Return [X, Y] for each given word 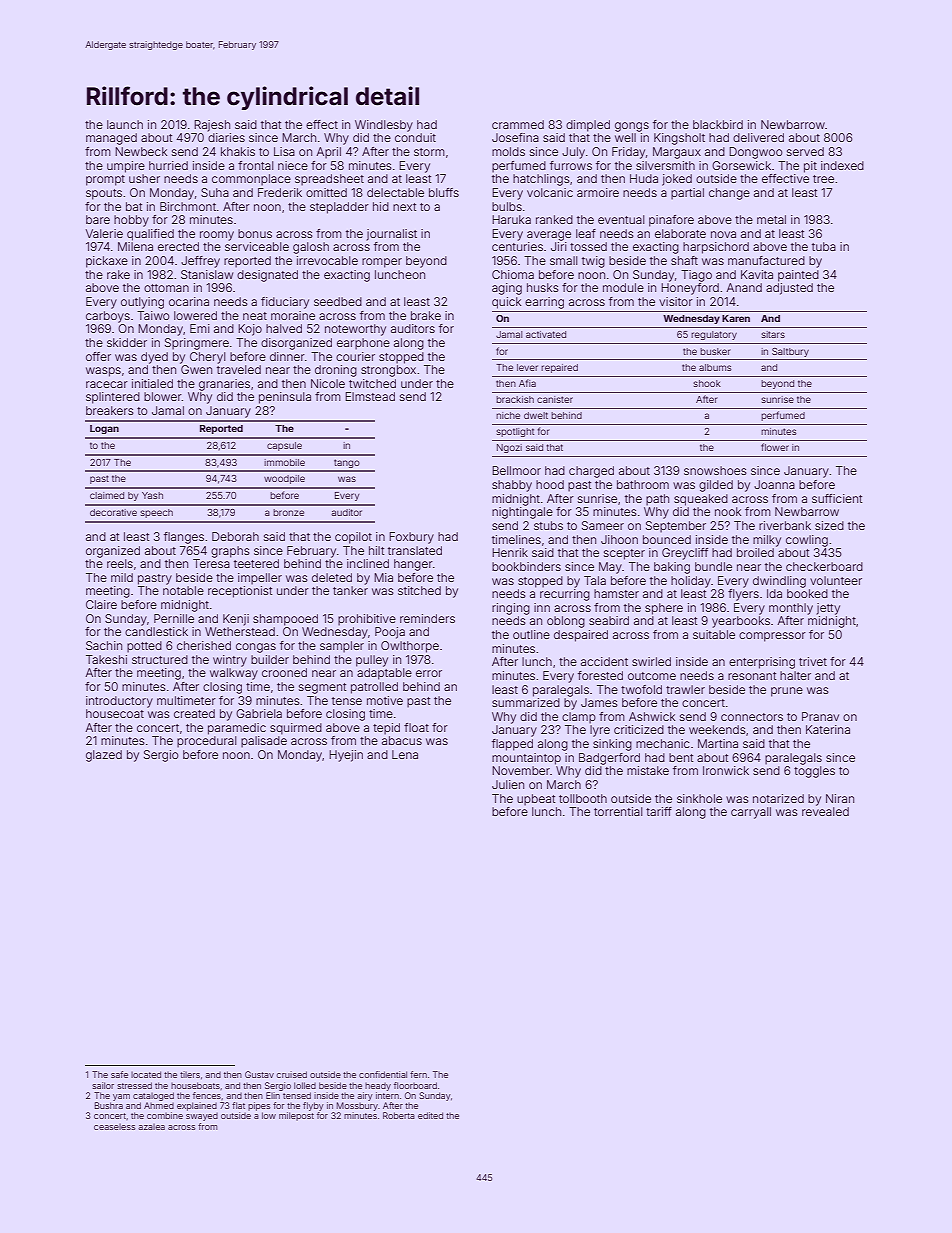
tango [347, 463]
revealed [825, 811]
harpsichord [716, 248]
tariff [659, 811]
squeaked [701, 500]
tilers [190, 1074]
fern [418, 1074]
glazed [104, 756]
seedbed [338, 301]
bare [98, 219]
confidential [383, 1074]
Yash [152, 495]
